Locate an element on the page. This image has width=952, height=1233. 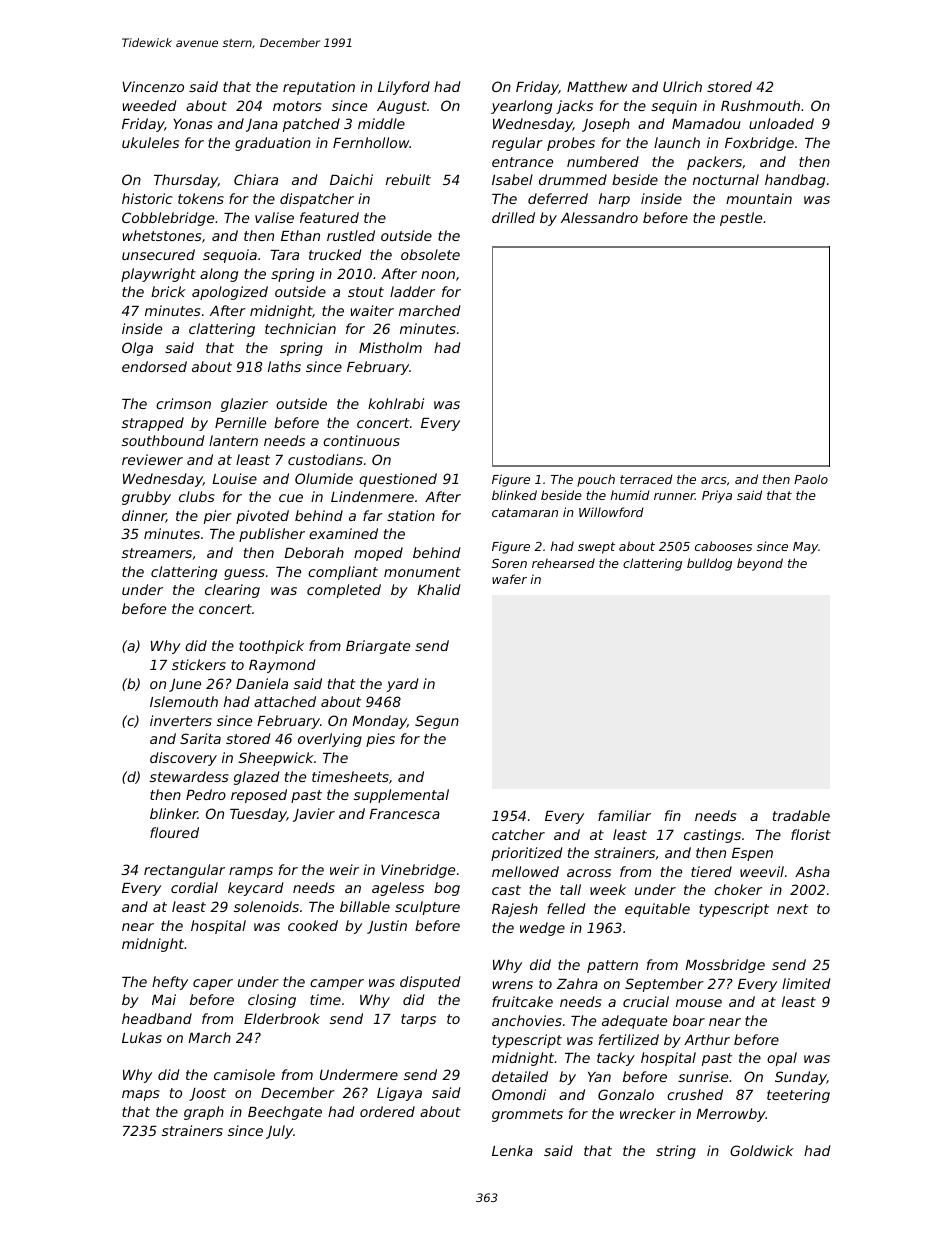
clubs is located at coordinates (196, 496).
